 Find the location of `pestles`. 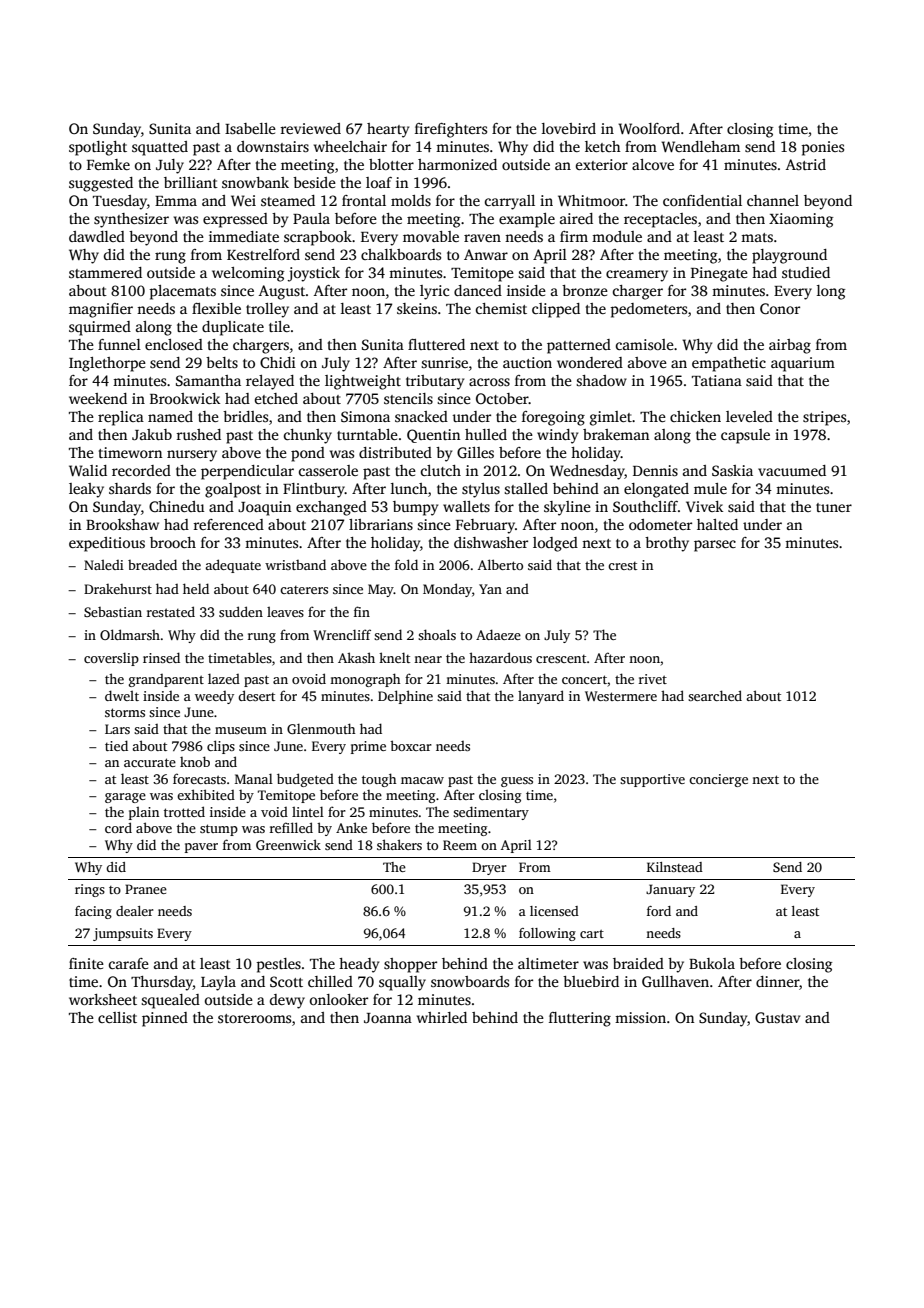

pestles is located at coordinates (278, 965).
